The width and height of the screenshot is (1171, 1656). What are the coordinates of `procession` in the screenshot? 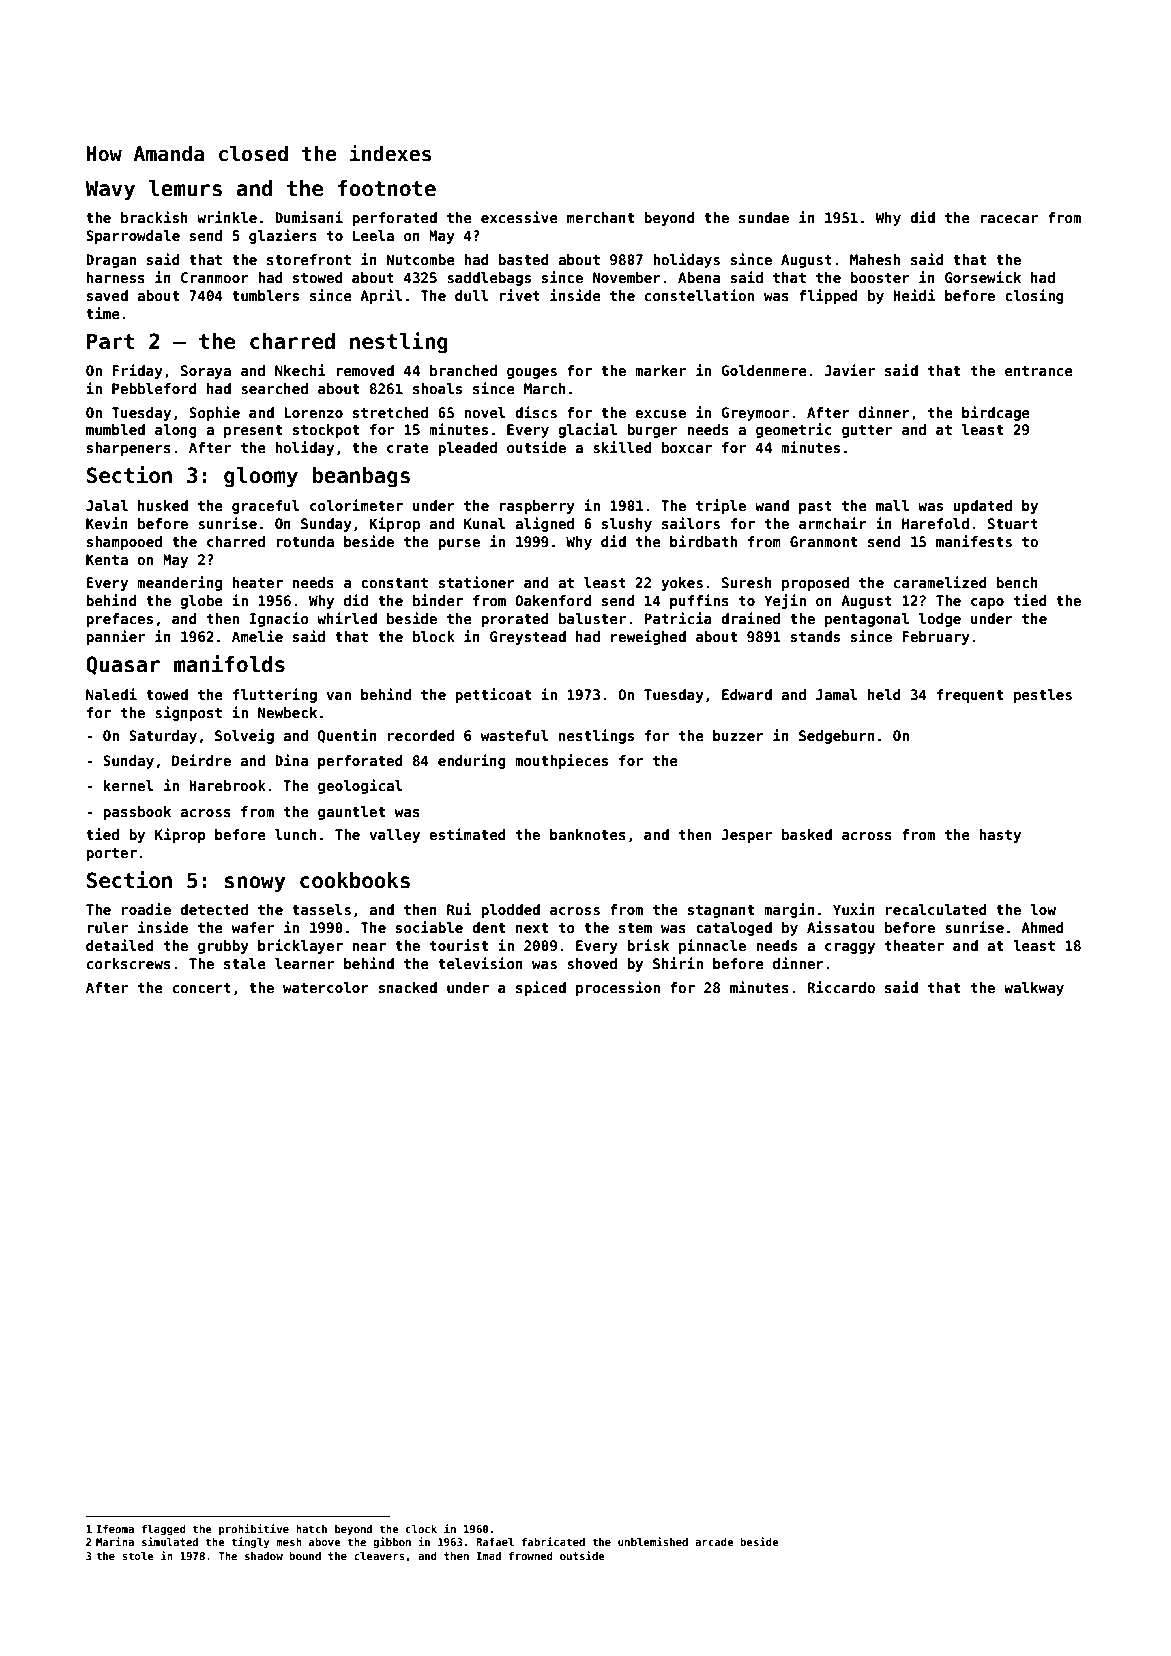 It's located at (618, 988).
